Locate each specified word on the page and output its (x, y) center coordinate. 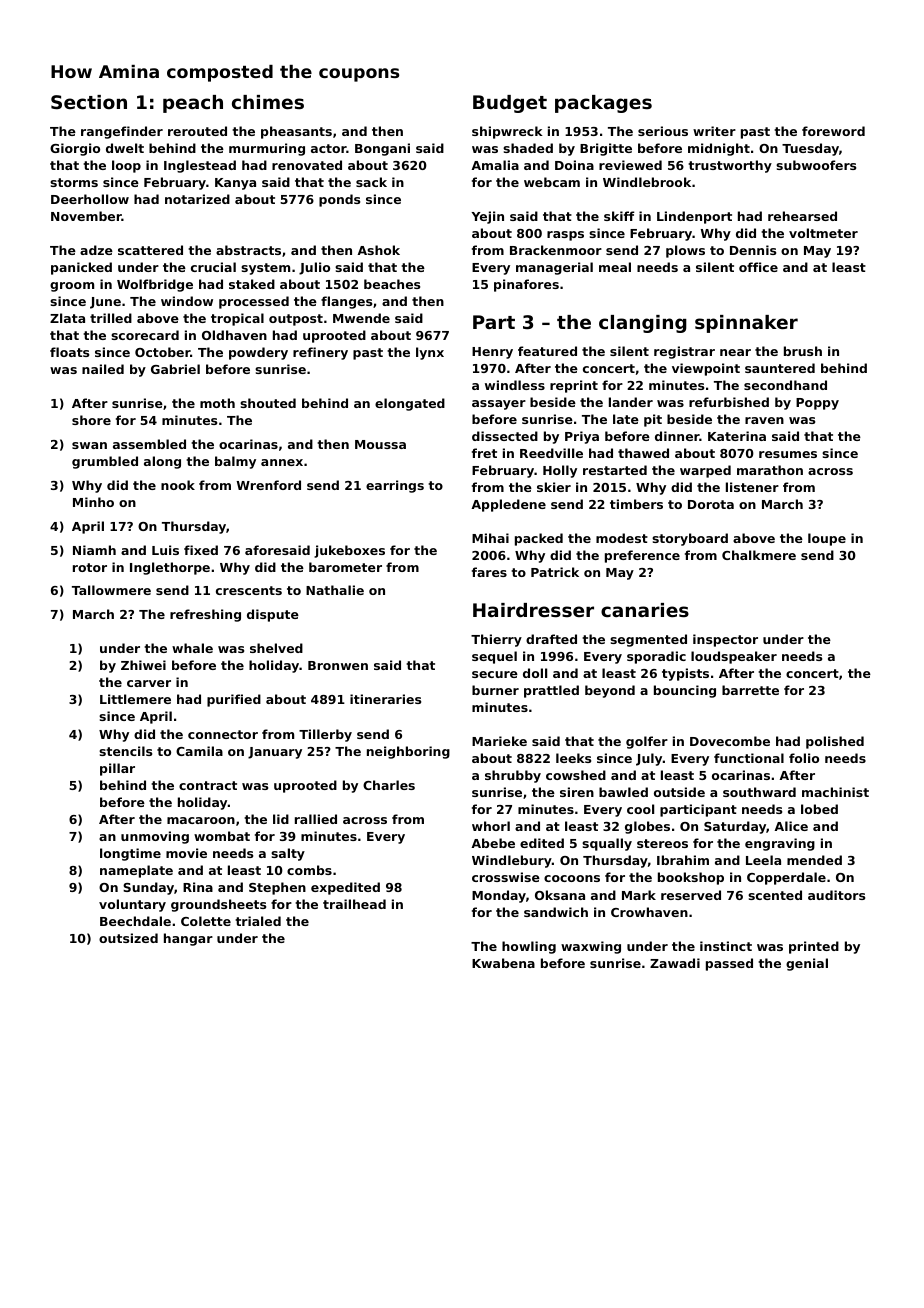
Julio (314, 268)
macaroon (201, 820)
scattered (150, 250)
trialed (258, 921)
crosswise (506, 877)
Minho (93, 502)
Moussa (380, 444)
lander (631, 402)
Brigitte (606, 149)
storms (74, 182)
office (758, 267)
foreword (833, 131)
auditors (836, 895)
